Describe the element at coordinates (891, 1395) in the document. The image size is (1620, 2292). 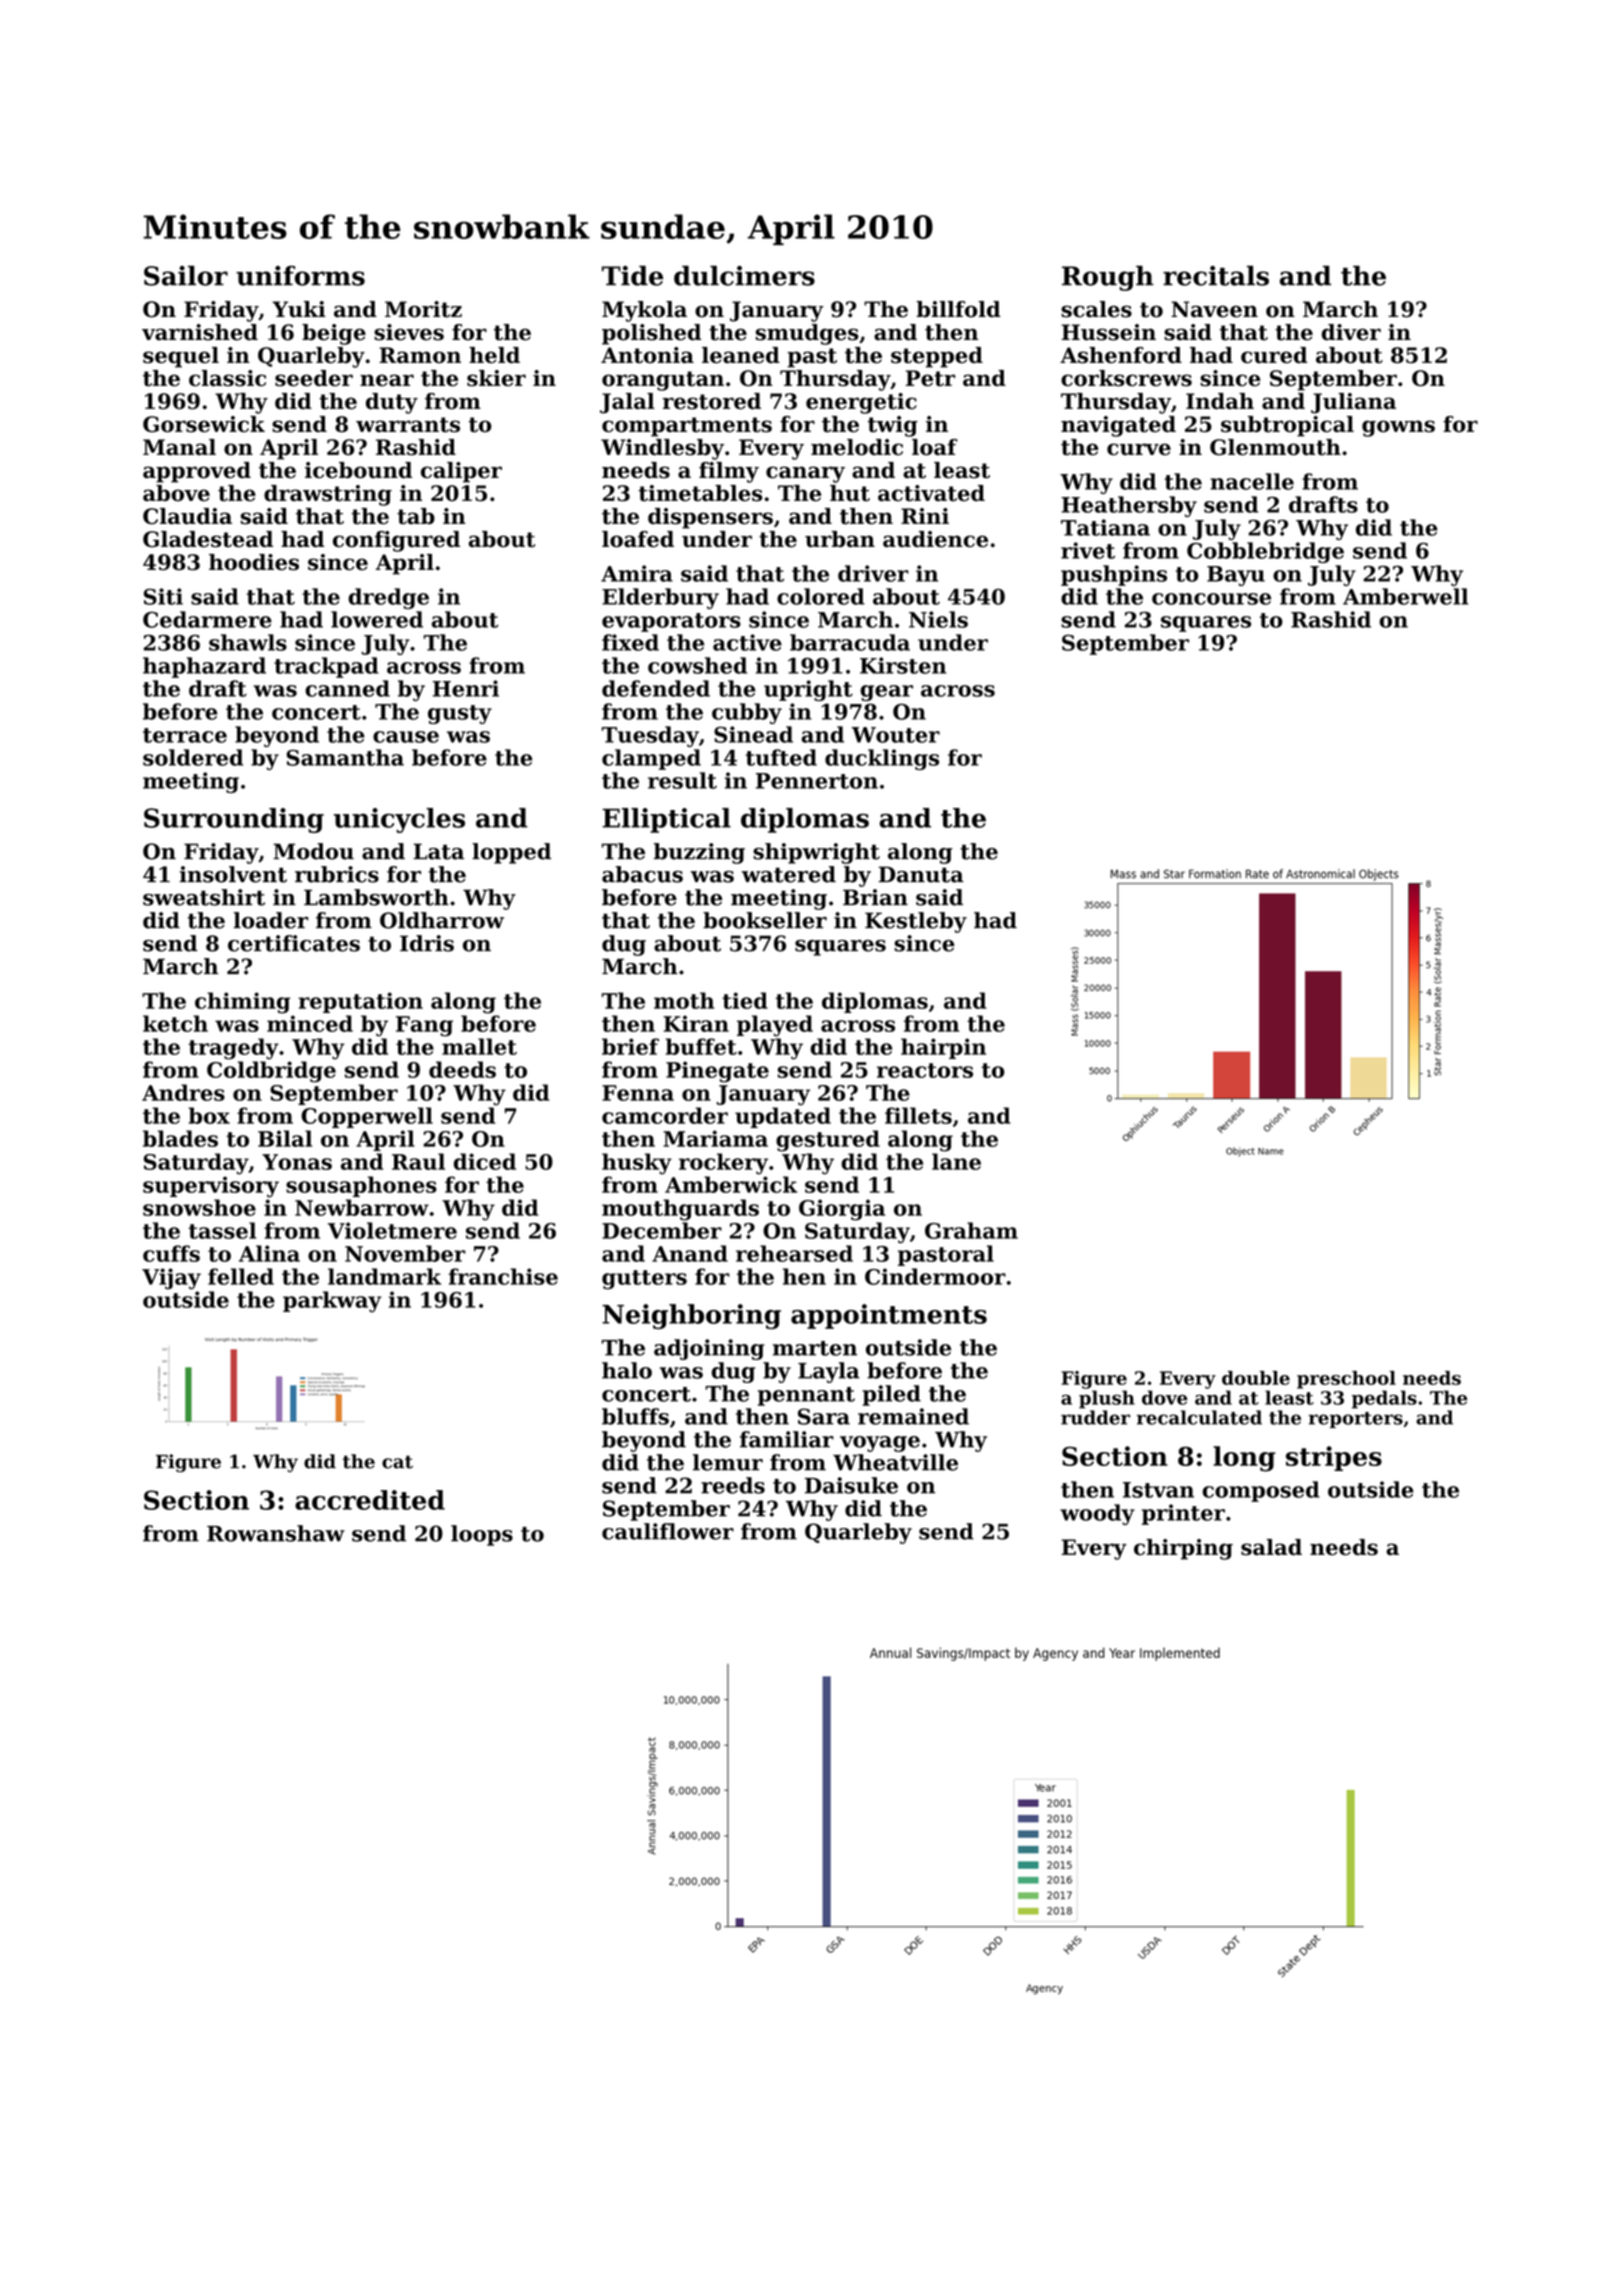
I see `piled` at that location.
